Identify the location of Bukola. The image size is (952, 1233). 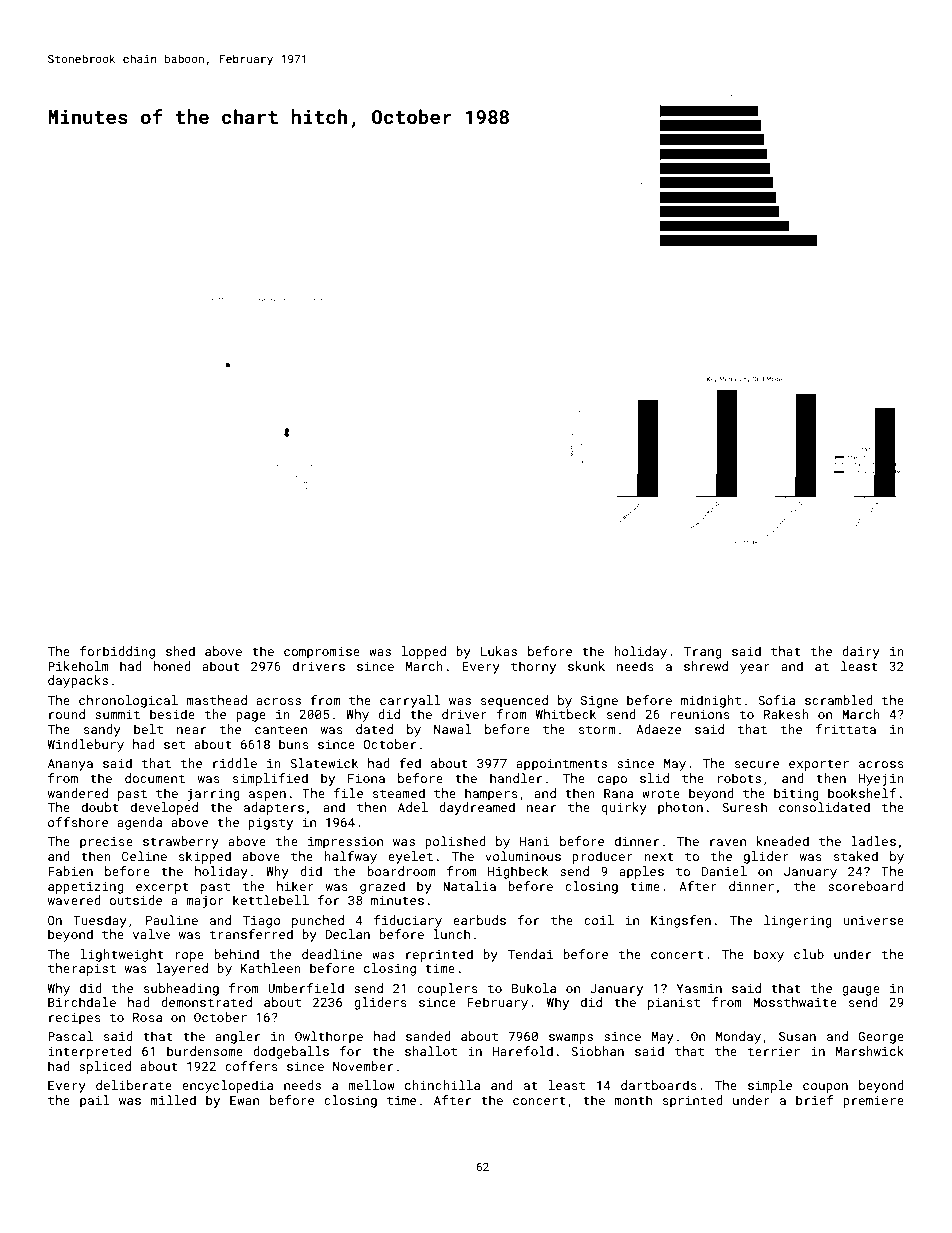
(534, 988).
